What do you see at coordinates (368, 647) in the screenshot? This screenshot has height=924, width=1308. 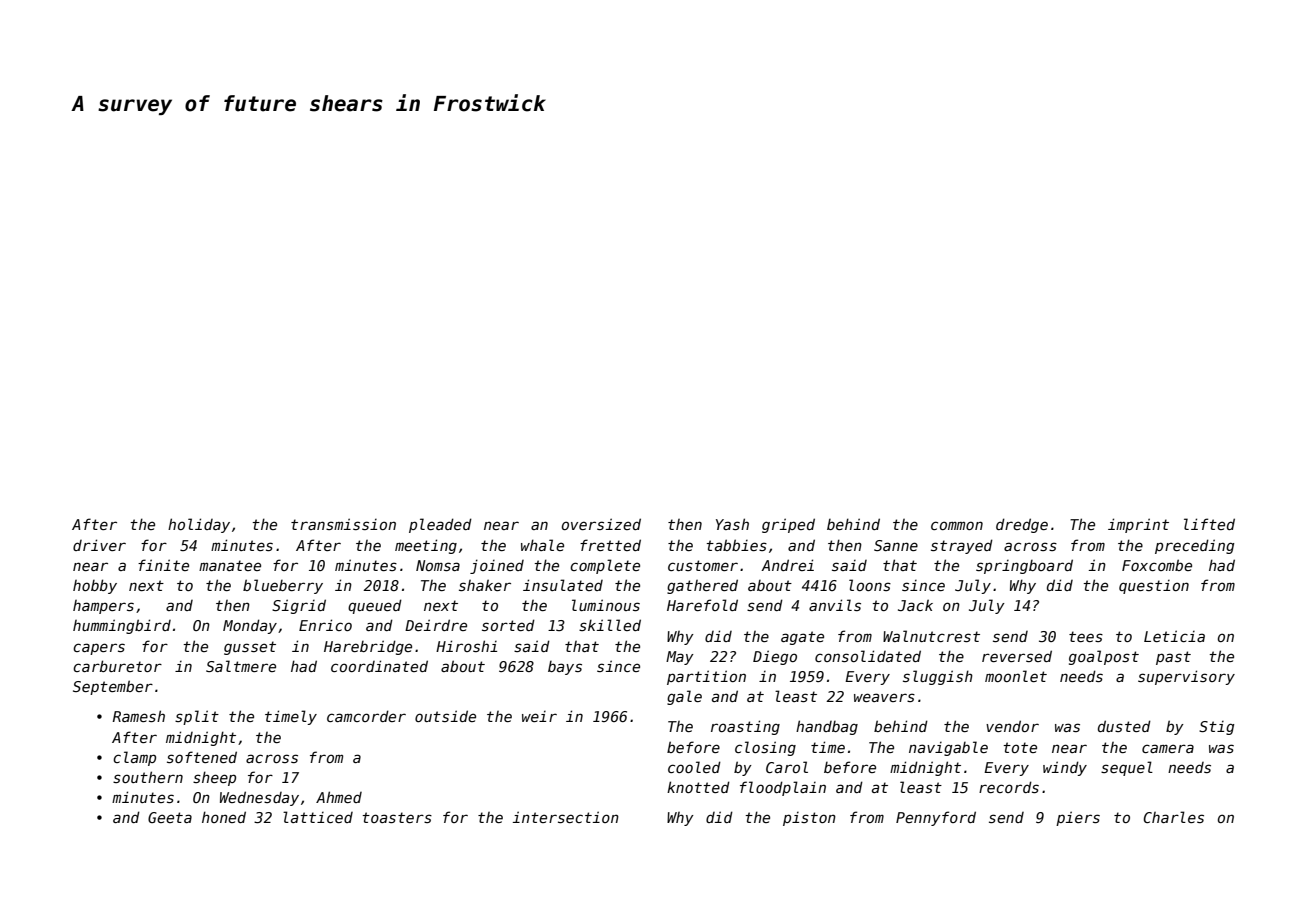 I see `Harebridge` at bounding box center [368, 647].
